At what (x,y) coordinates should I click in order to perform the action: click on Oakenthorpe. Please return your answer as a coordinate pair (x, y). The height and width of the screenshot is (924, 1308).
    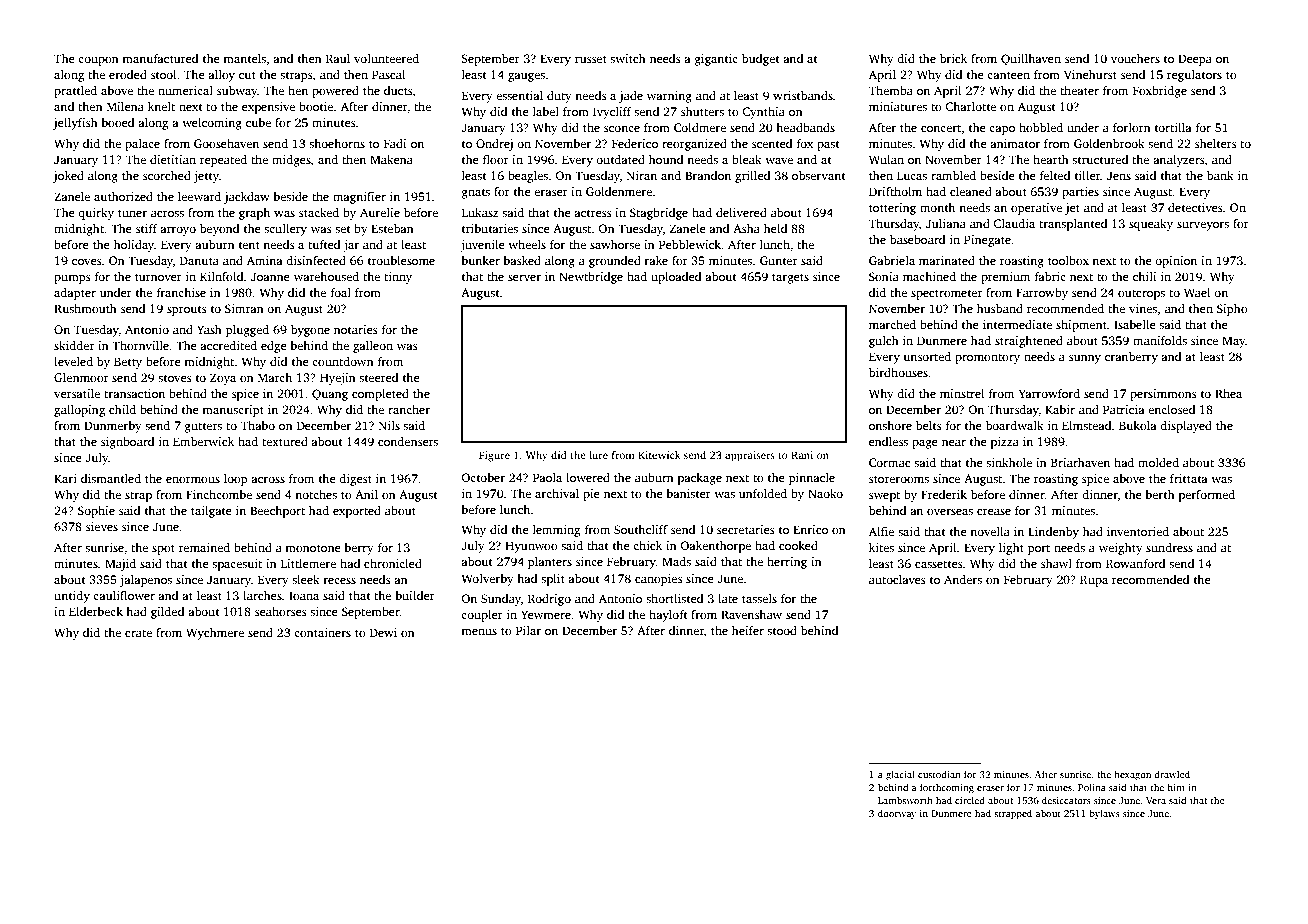
    Looking at the image, I should click on (715, 547).
